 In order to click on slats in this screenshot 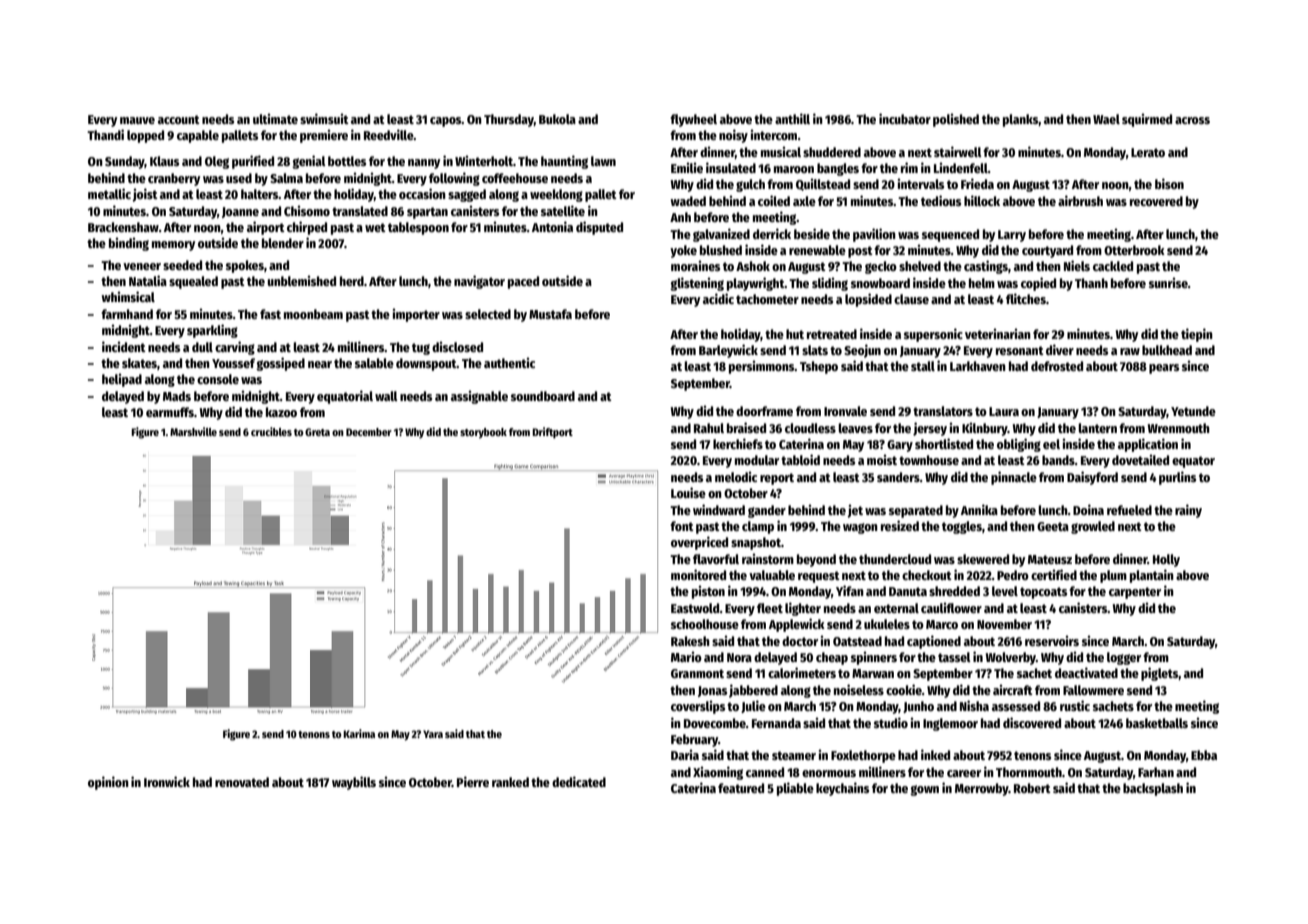, I will do `click(815, 350)`.
